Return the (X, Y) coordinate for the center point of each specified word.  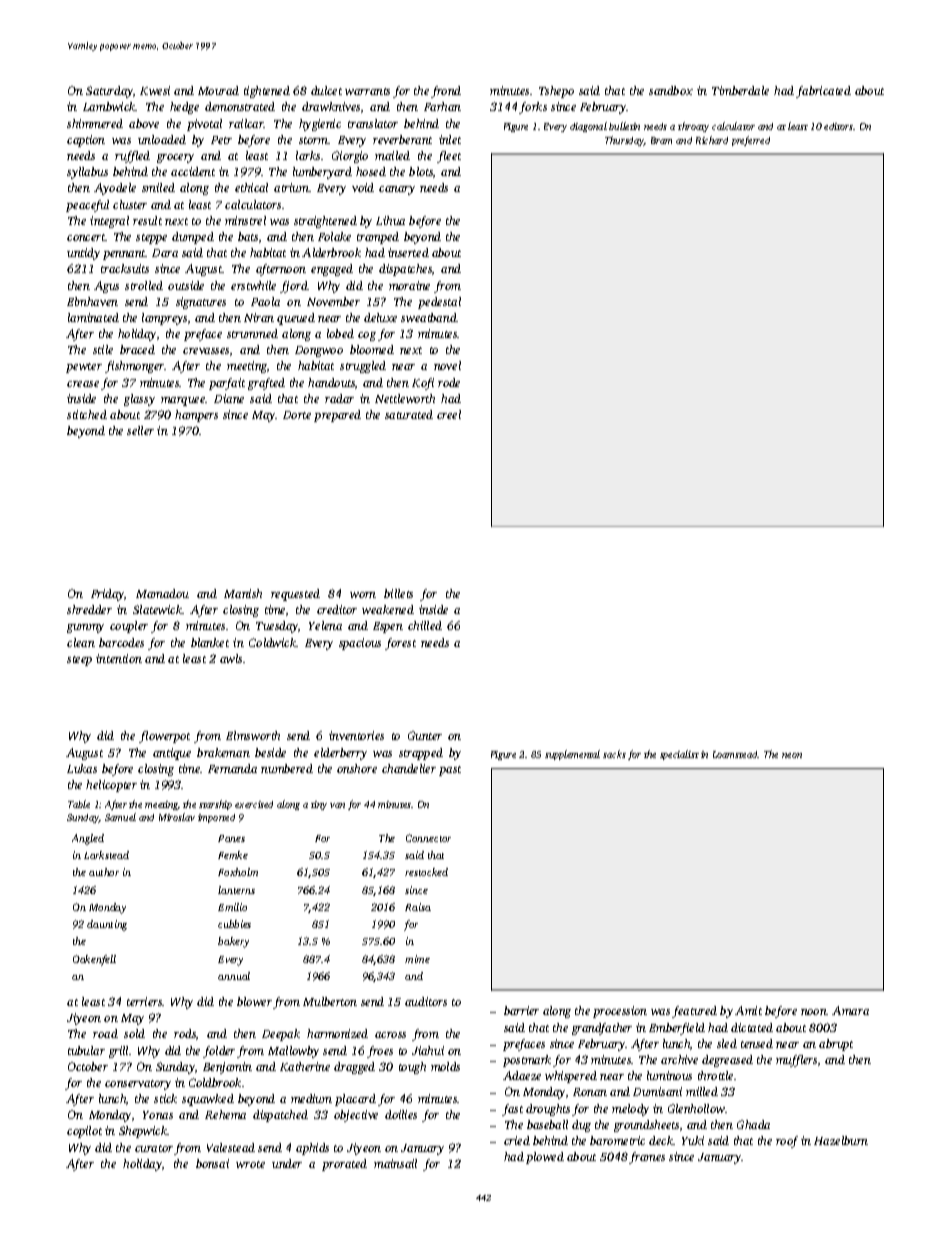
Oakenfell (94, 960)
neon (792, 755)
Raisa (418, 907)
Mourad (218, 90)
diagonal (588, 127)
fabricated (823, 92)
